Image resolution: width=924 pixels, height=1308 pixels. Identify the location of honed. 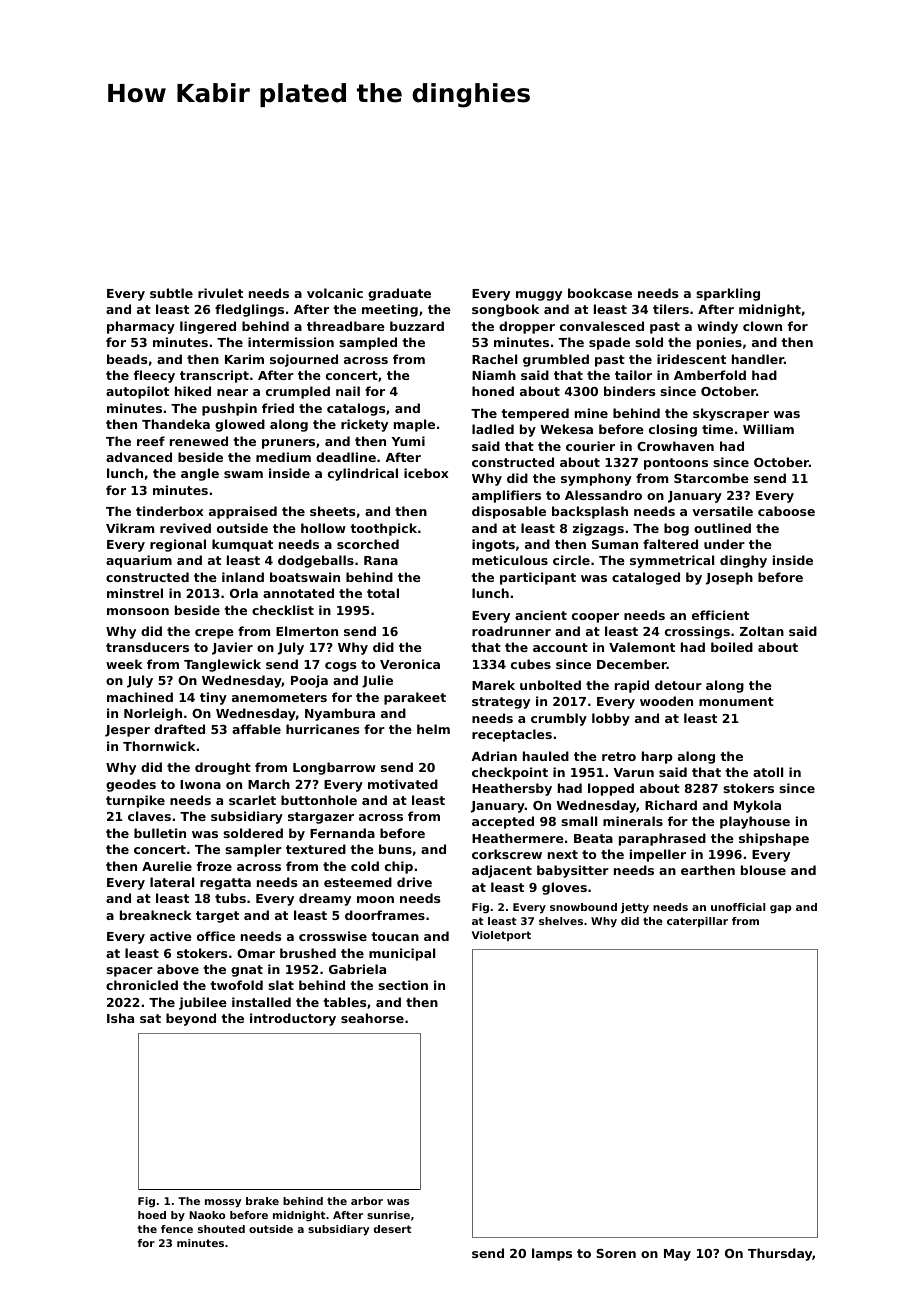
(493, 391).
